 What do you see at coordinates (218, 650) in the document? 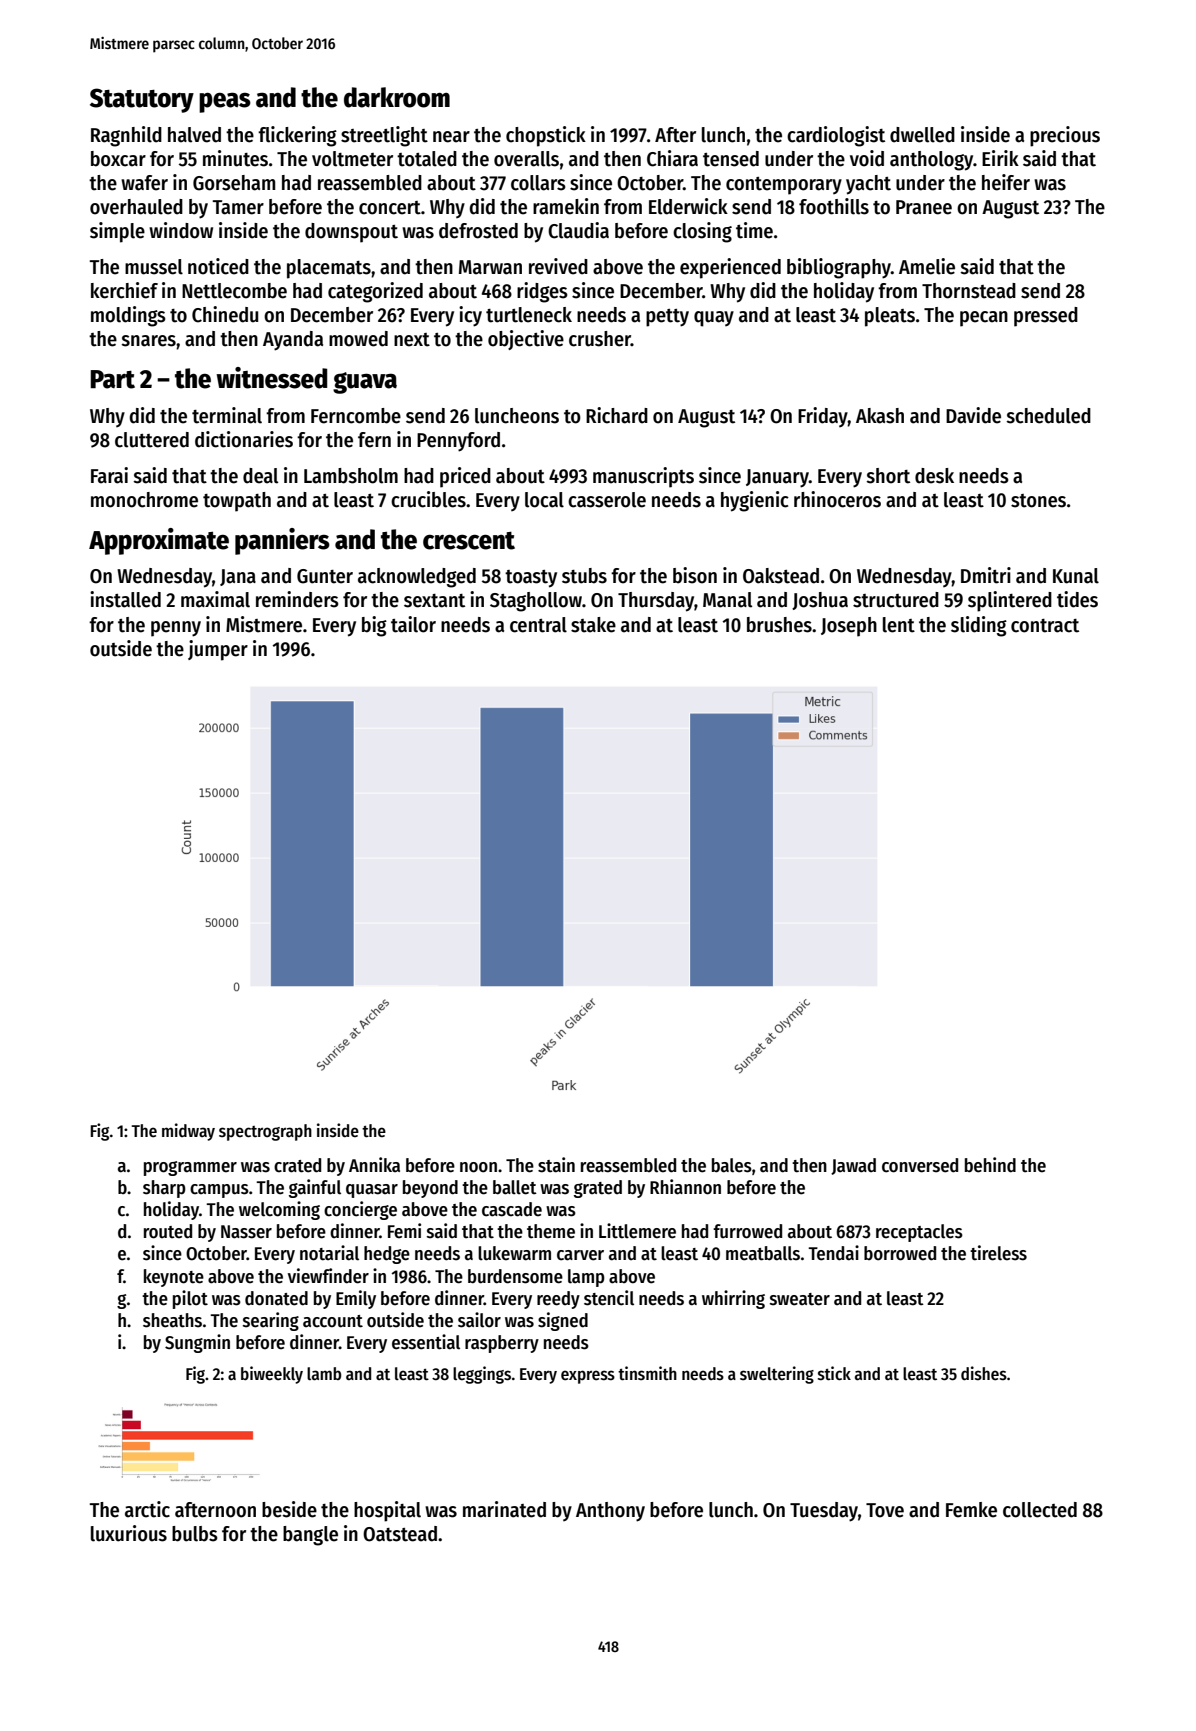
I see `jumper` at bounding box center [218, 650].
